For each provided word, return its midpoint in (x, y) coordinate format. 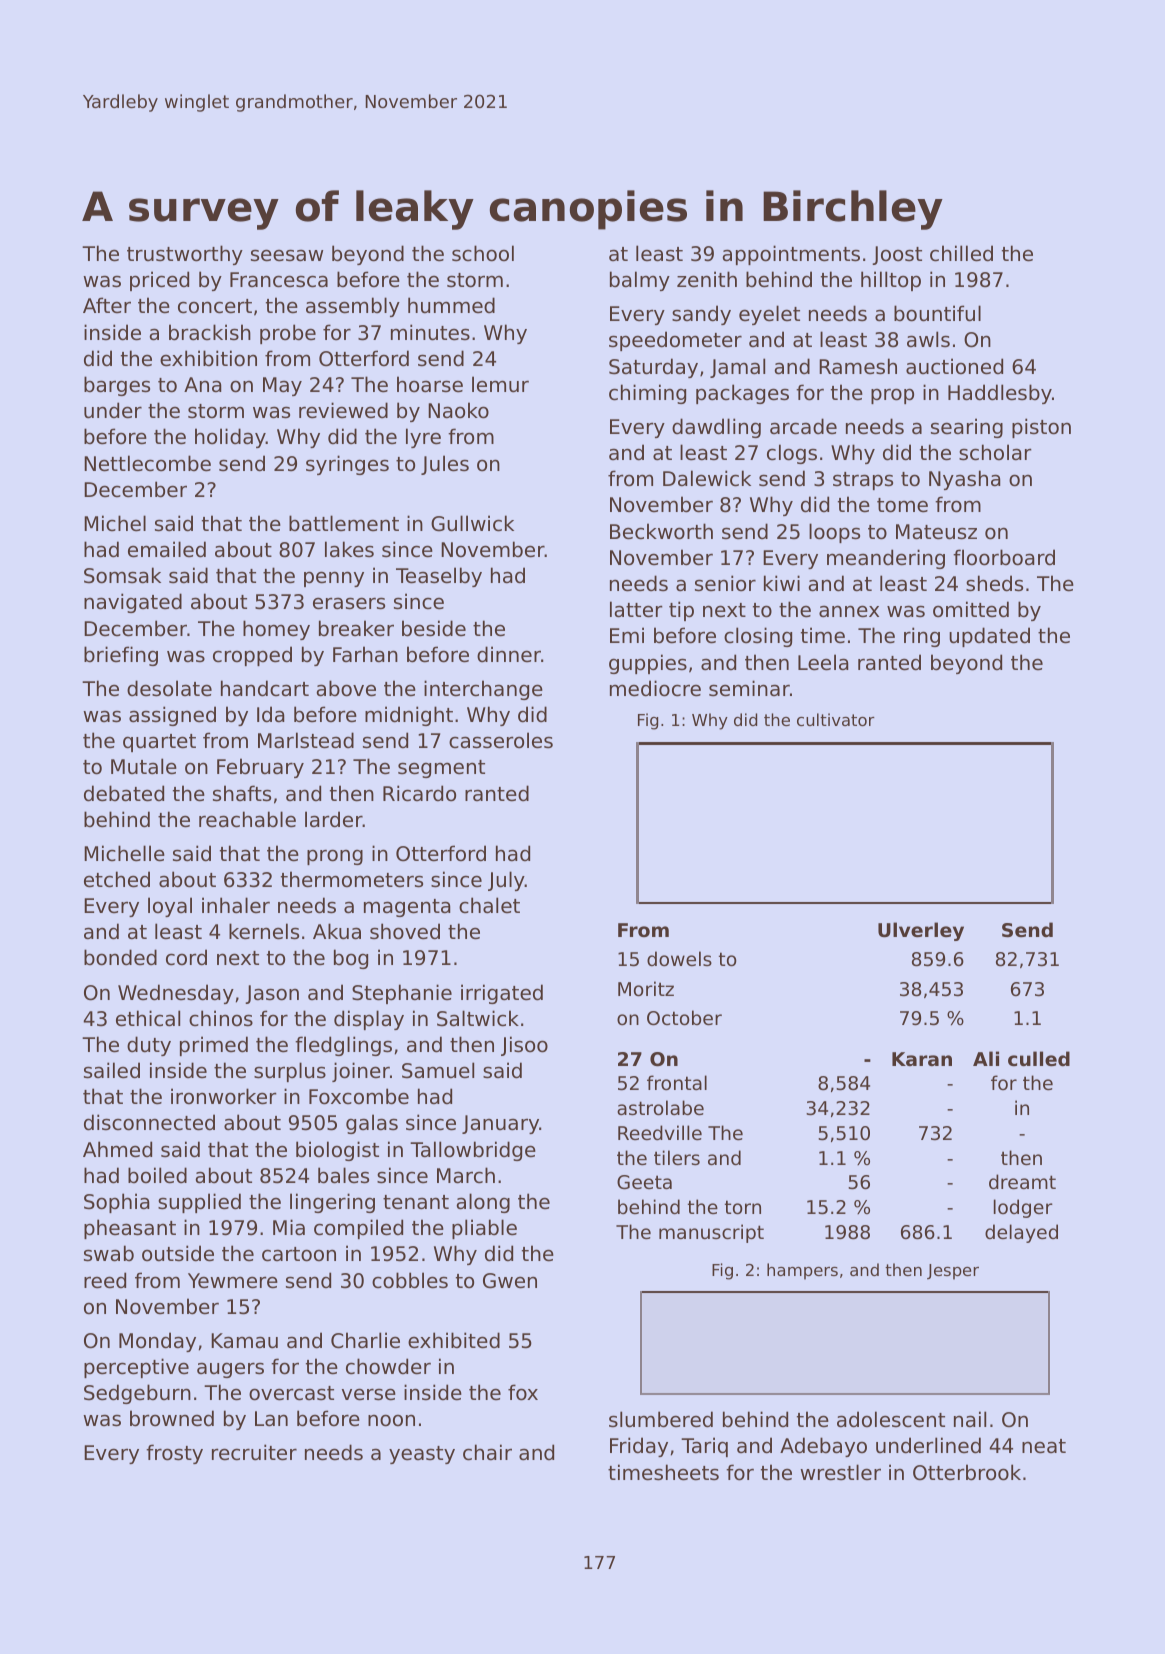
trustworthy (185, 255)
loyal (170, 907)
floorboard (1004, 557)
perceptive (136, 1368)
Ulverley (921, 931)
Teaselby (439, 577)
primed (214, 1046)
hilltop (891, 281)
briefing (121, 656)
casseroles (501, 740)
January (500, 1124)
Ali (986, 1058)
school (483, 253)
